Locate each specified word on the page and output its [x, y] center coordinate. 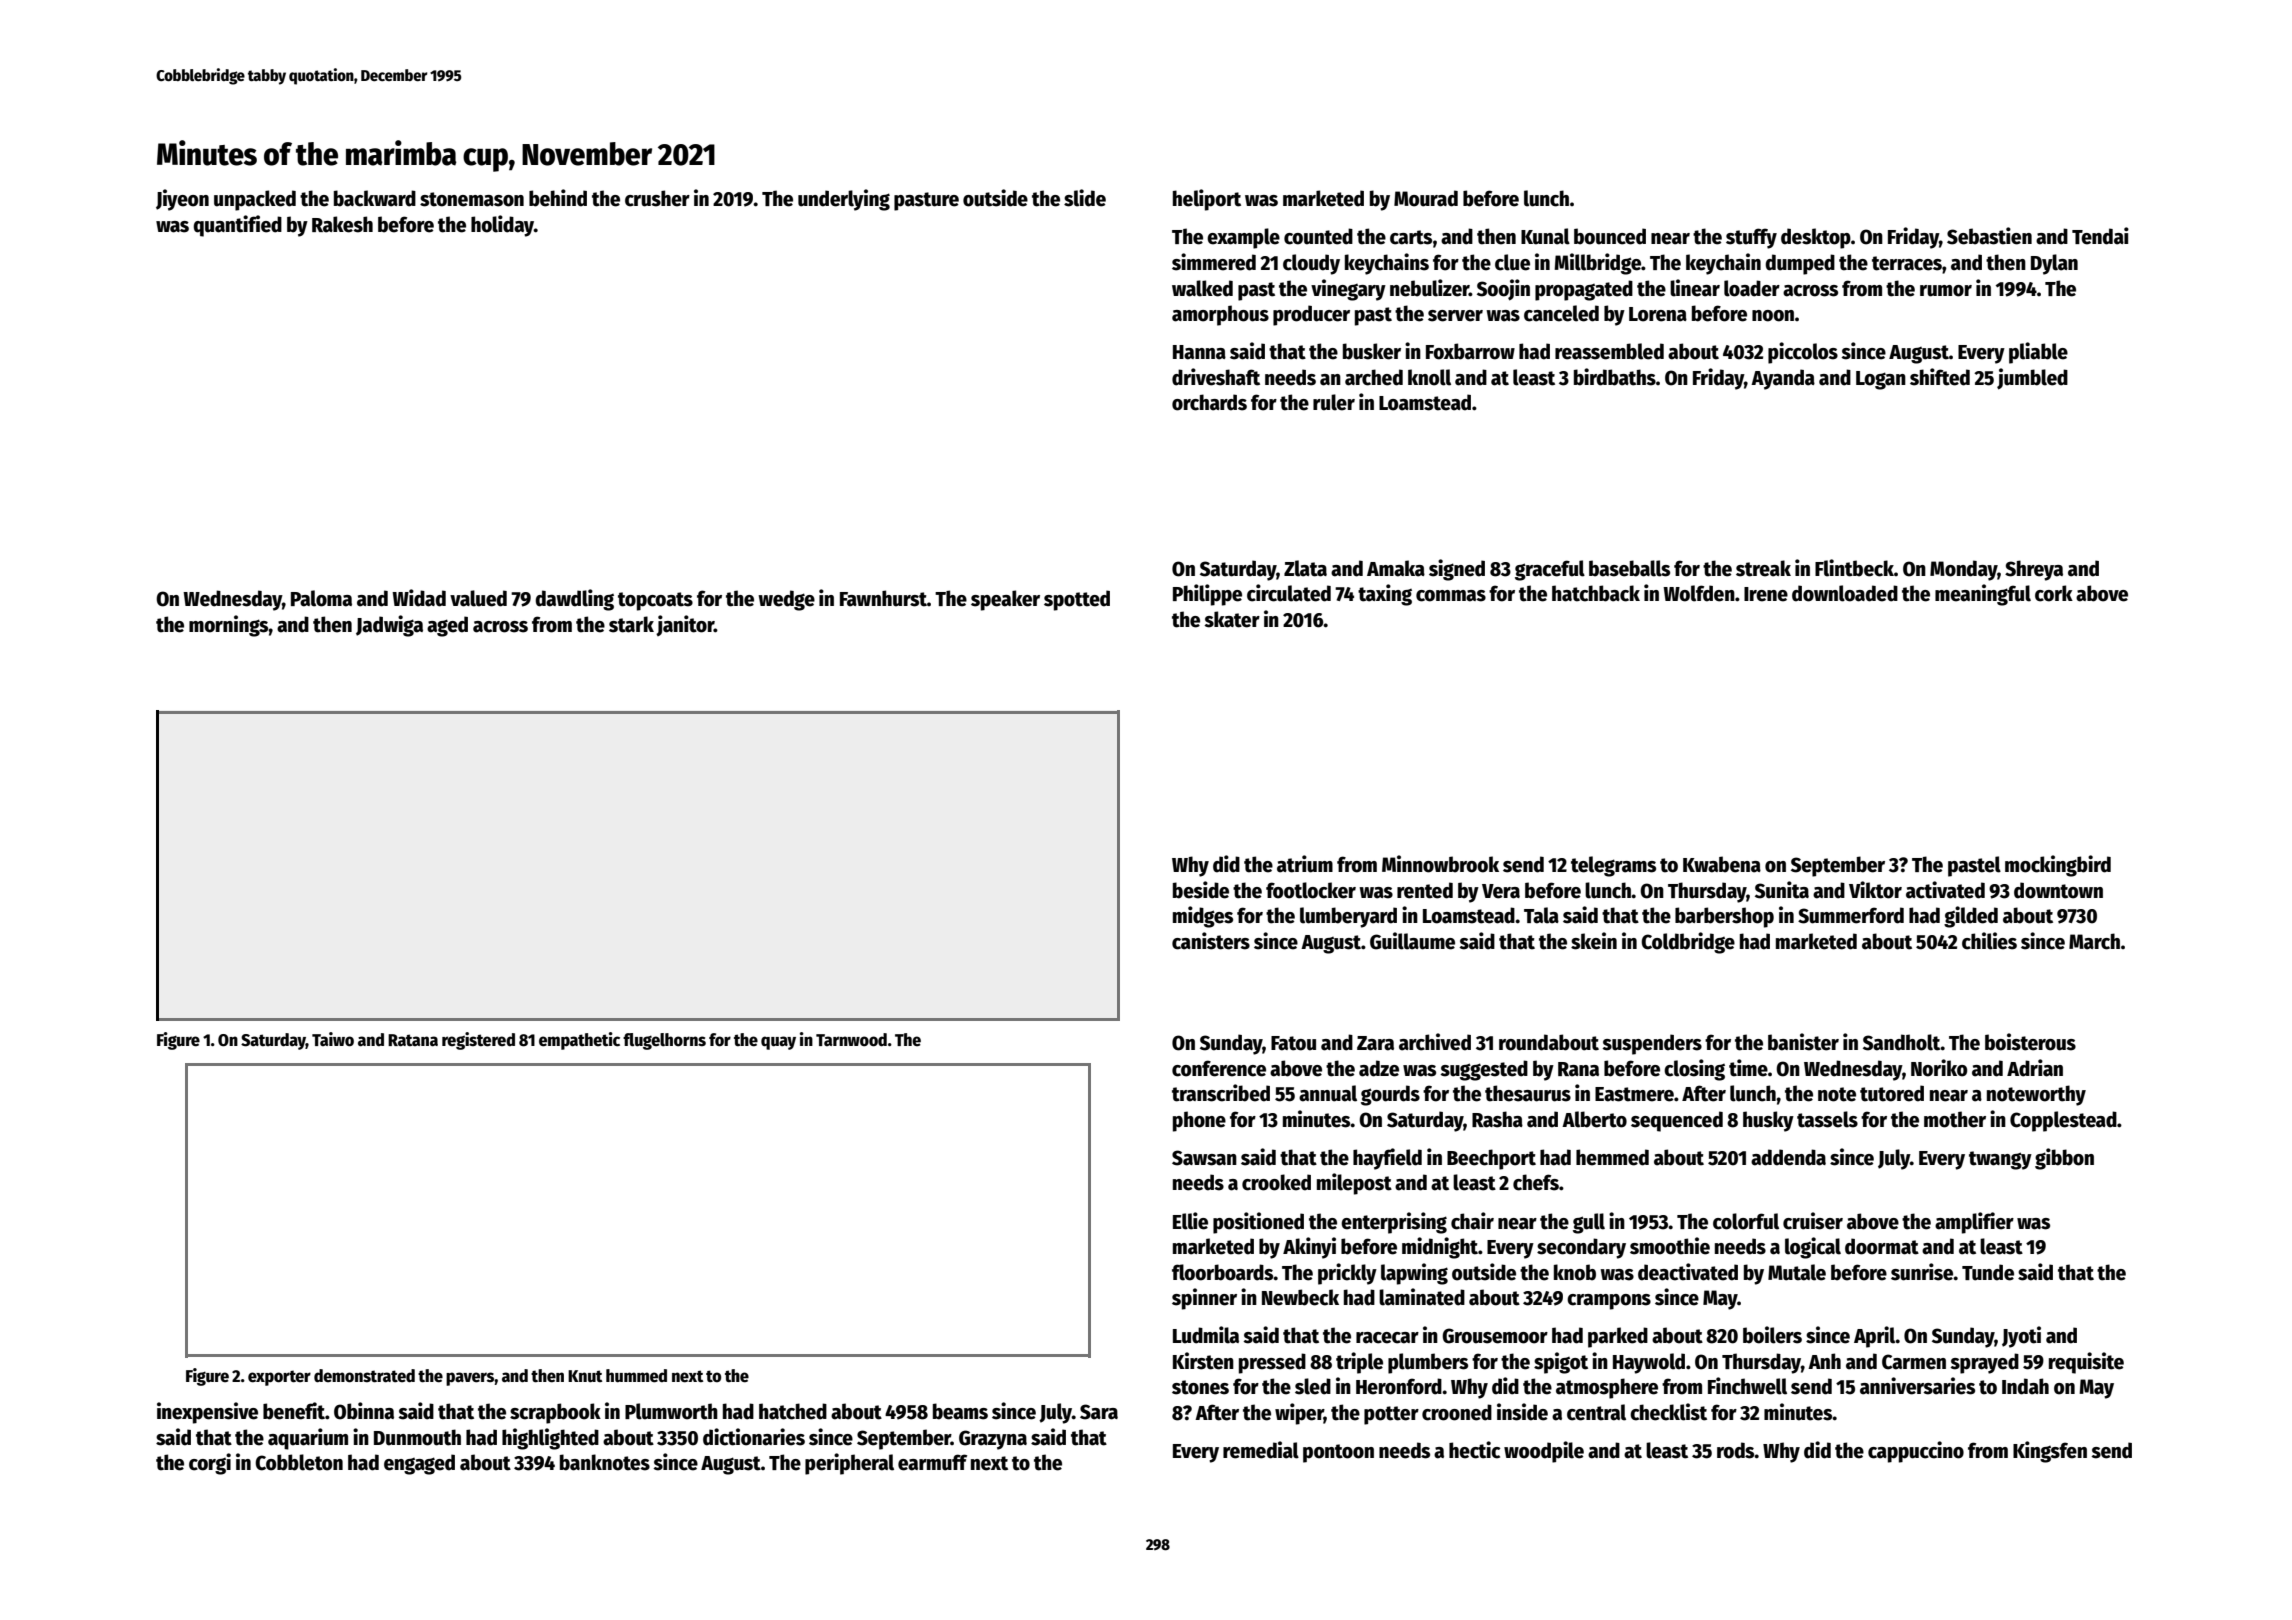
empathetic [579, 1041]
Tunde [1988, 1272]
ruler [1334, 402]
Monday [1964, 570]
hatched [793, 1411]
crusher [657, 198]
